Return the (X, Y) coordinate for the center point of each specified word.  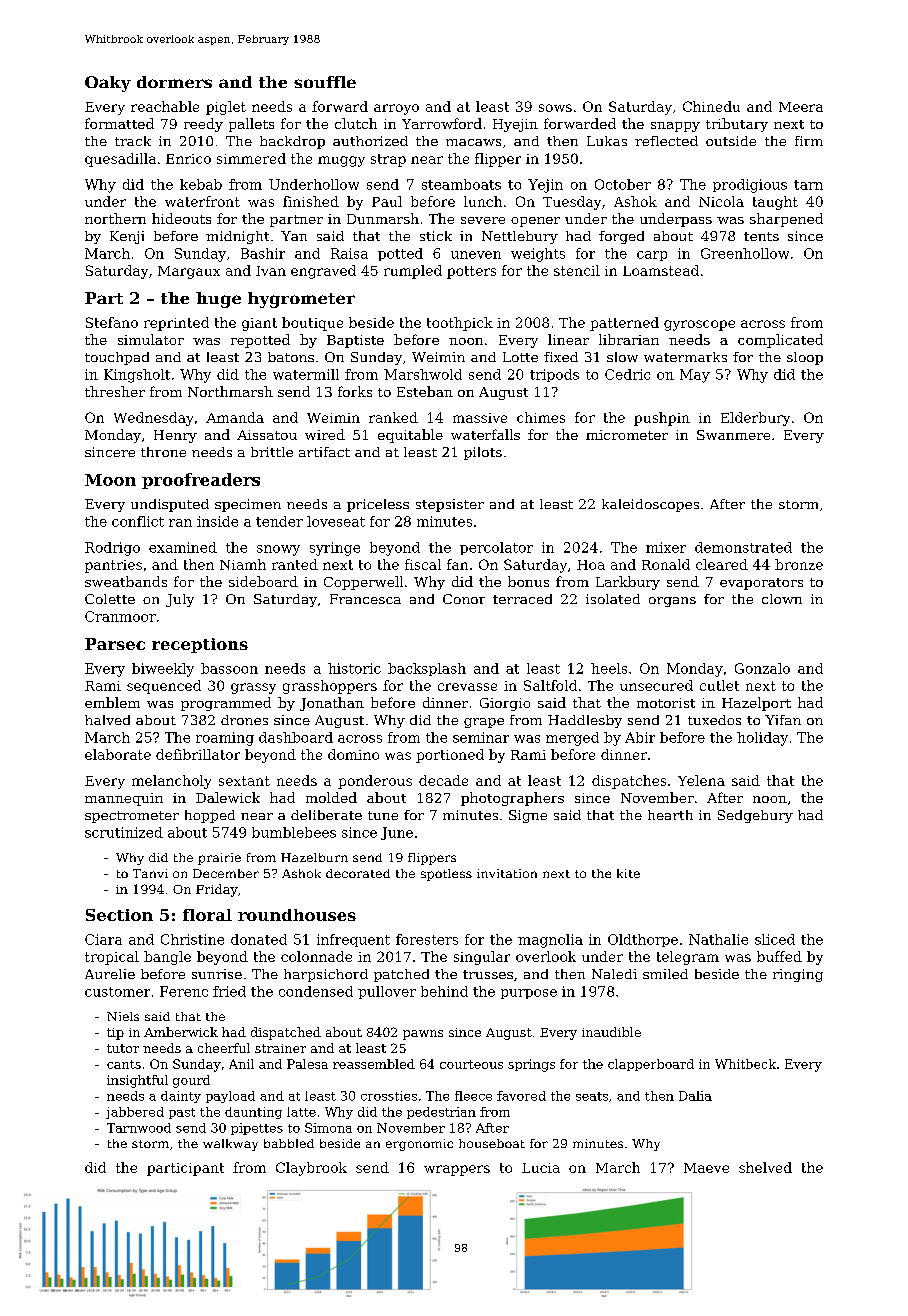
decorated (358, 873)
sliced (775, 939)
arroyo (396, 109)
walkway (230, 1145)
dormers (174, 82)
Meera (801, 107)
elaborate (118, 754)
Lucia (541, 1168)
